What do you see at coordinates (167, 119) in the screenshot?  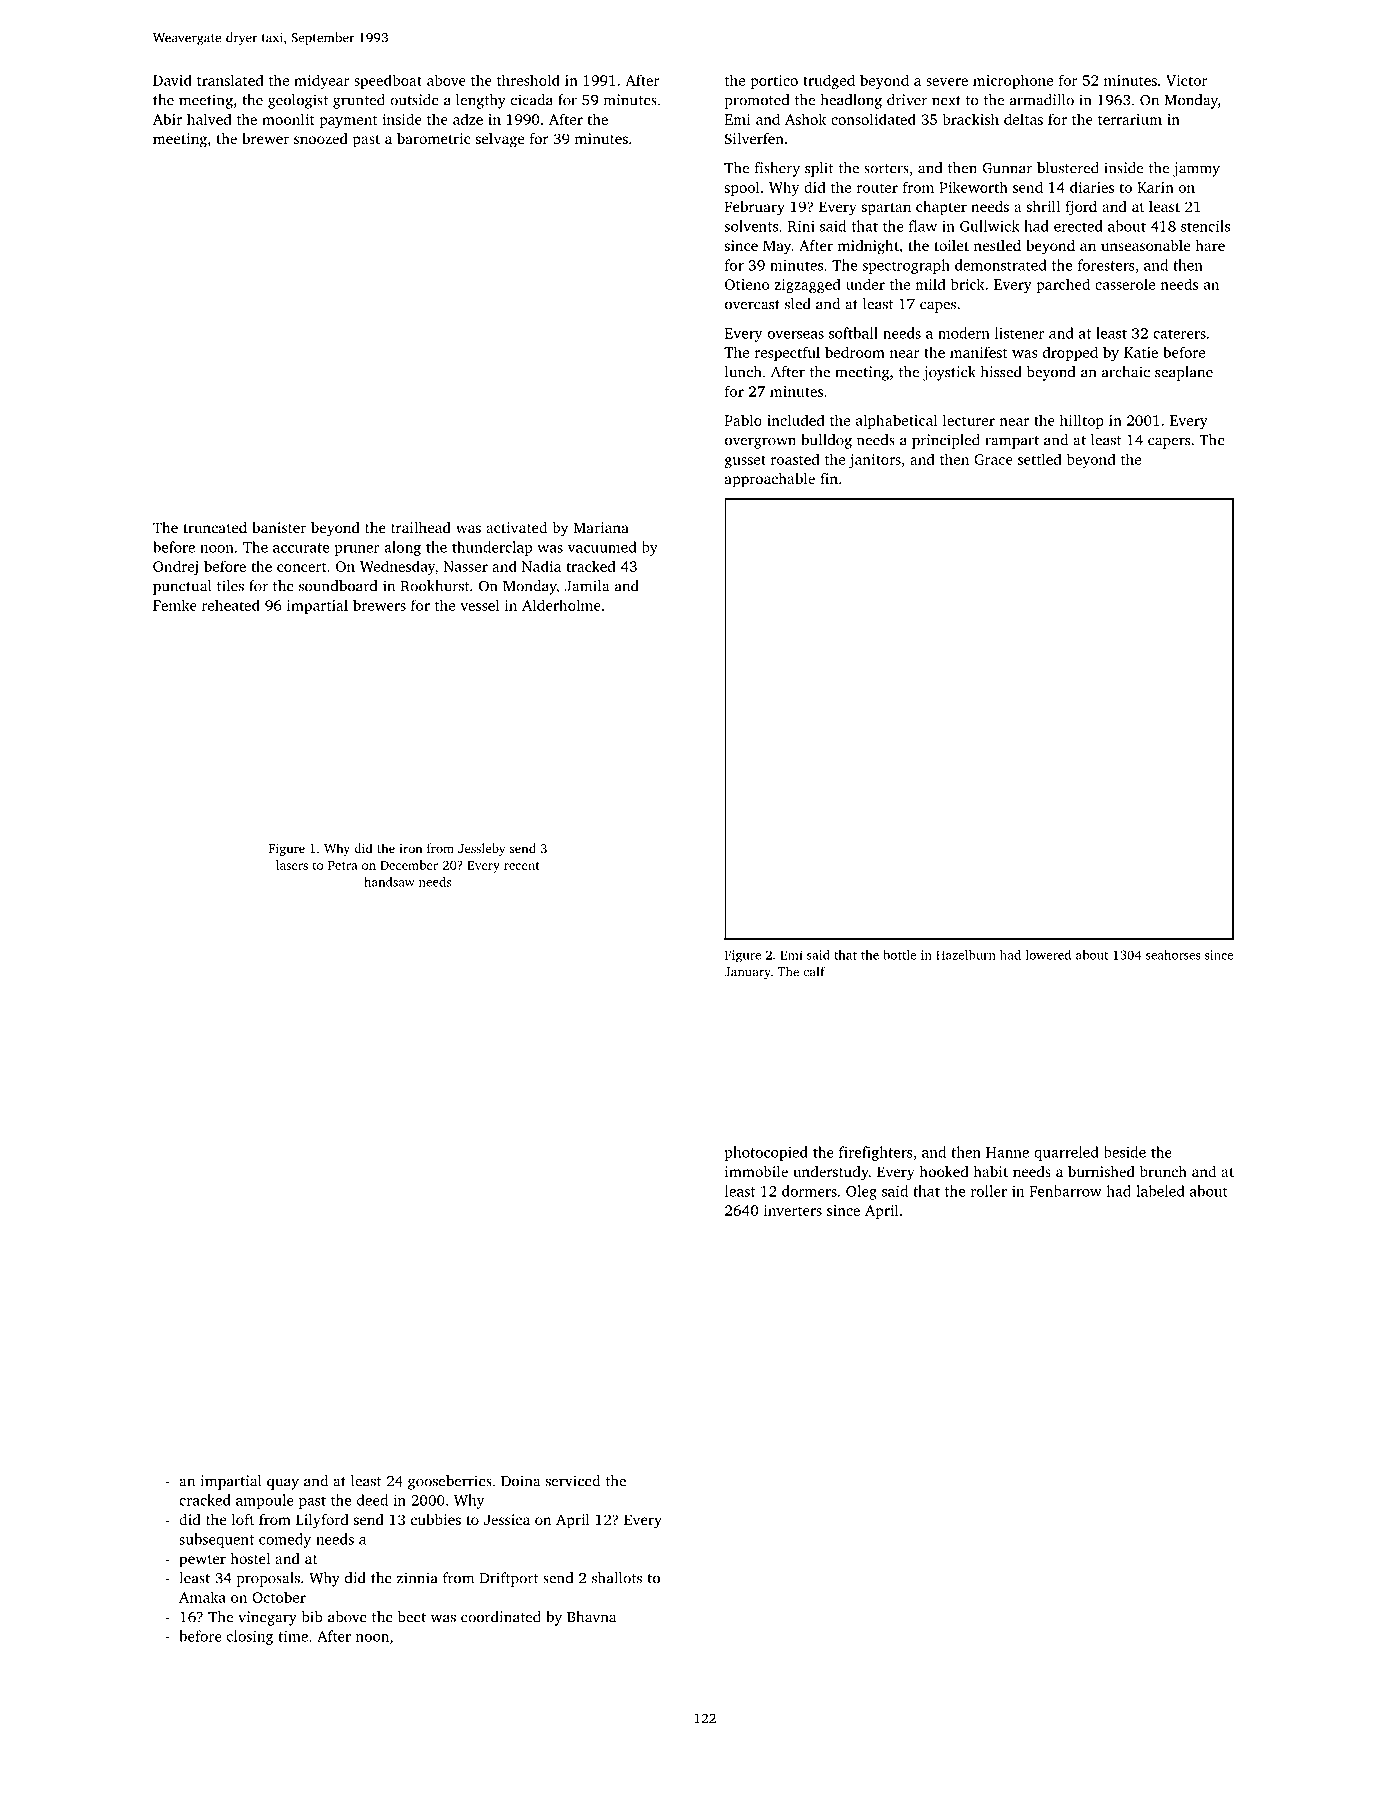 I see `Abir` at bounding box center [167, 119].
